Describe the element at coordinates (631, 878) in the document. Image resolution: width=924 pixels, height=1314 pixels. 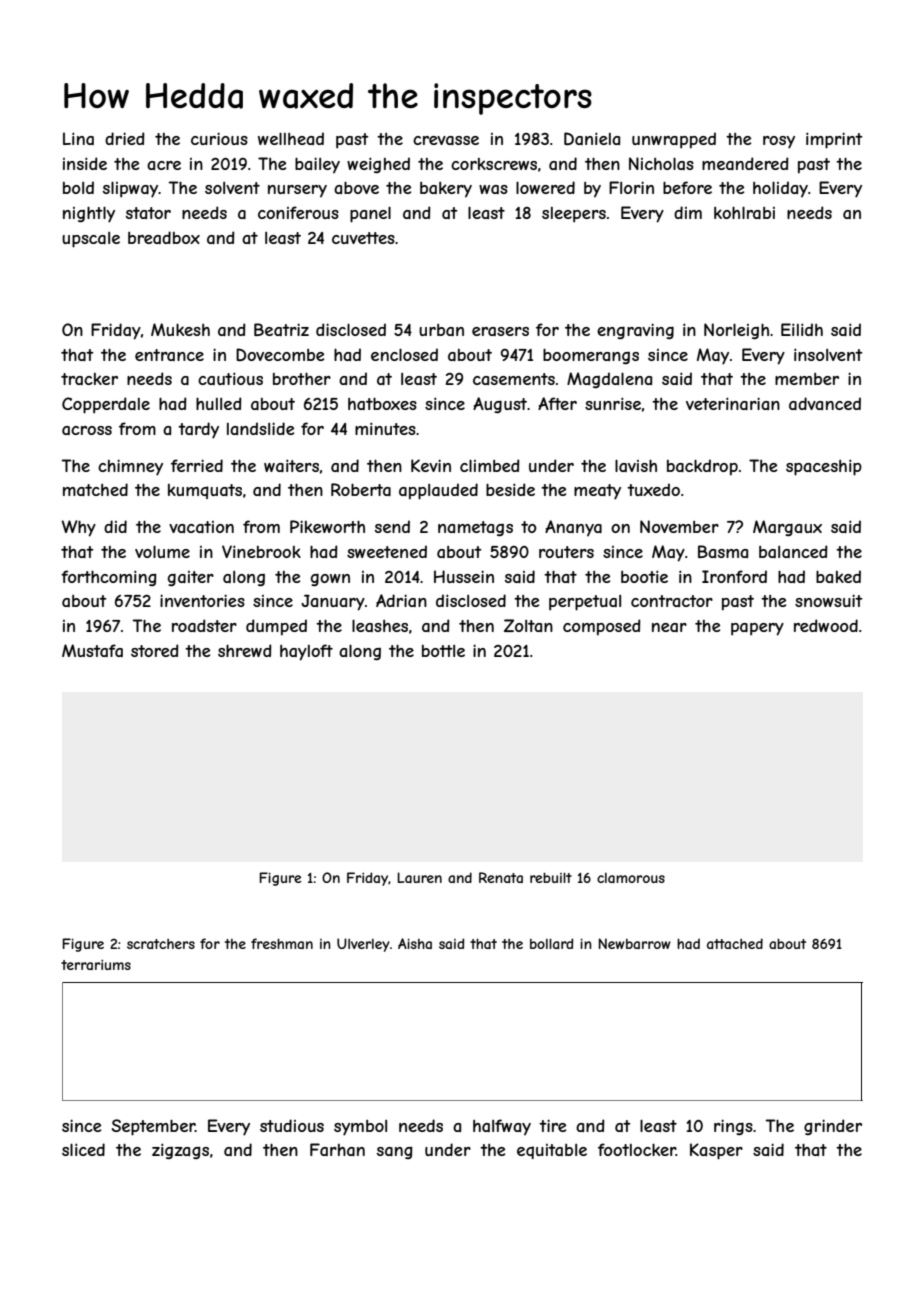
I see `clamorous` at that location.
